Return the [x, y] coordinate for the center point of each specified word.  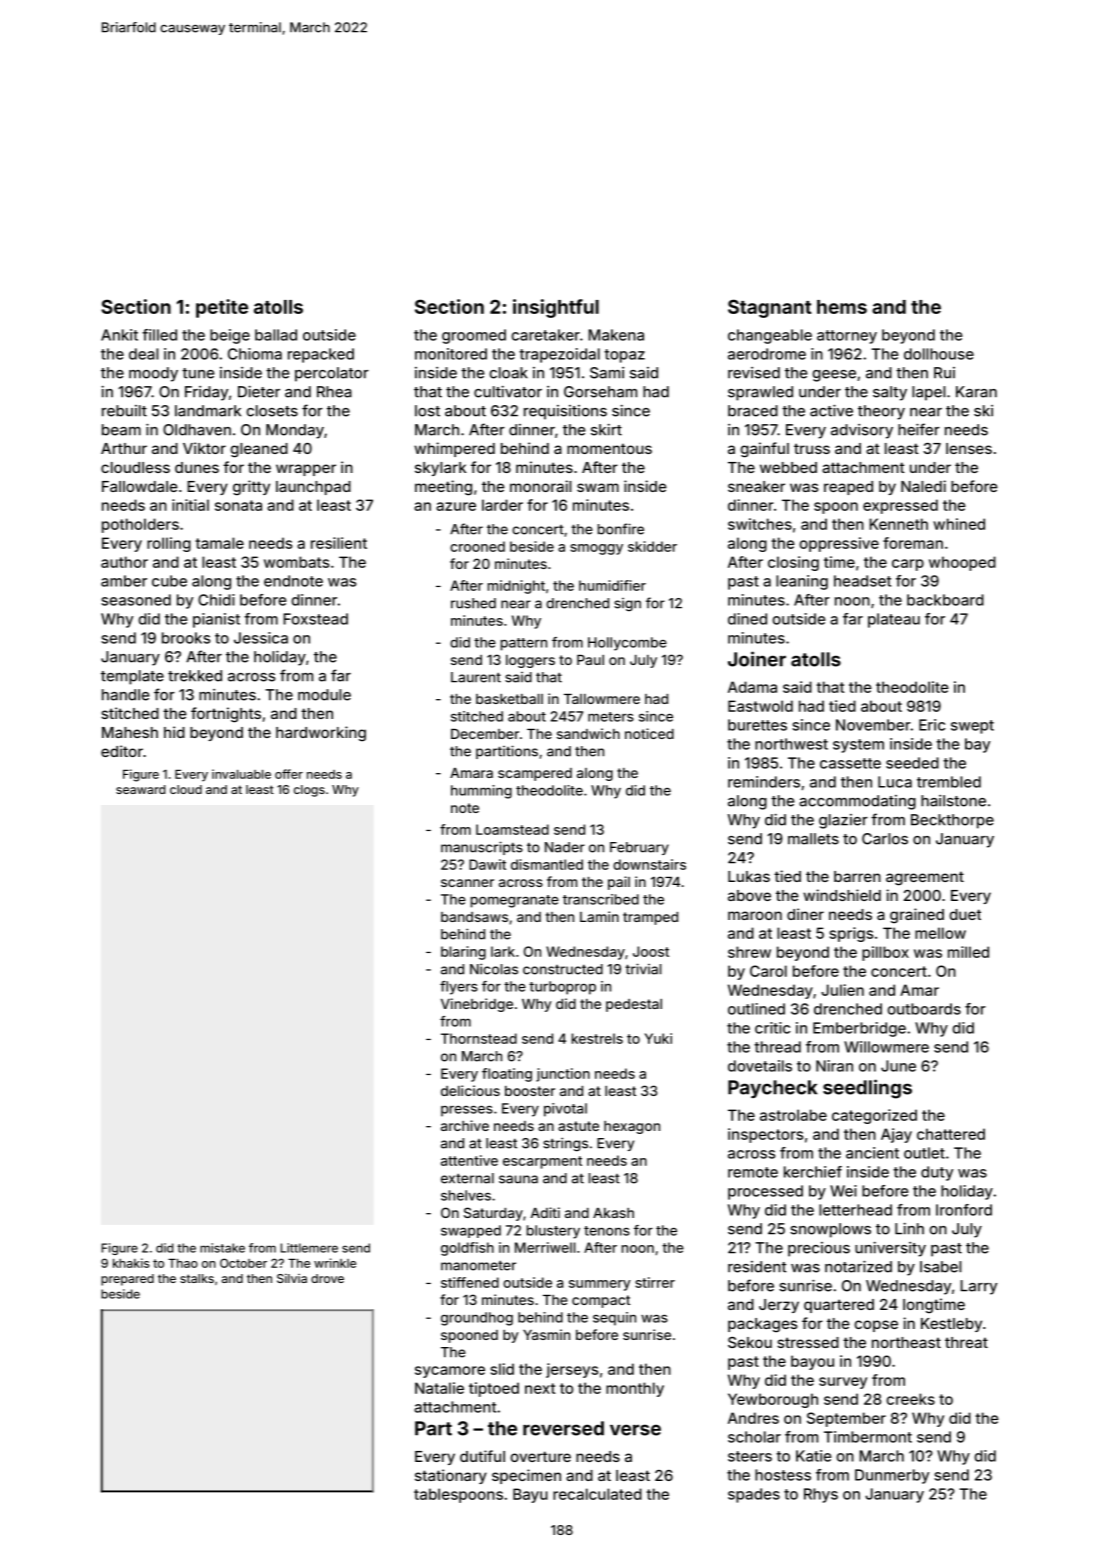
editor [122, 751]
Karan [976, 392]
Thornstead [479, 1038]
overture [540, 1456]
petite [222, 308]
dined [747, 619]
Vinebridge [477, 1005]
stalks [197, 1278]
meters [611, 717]
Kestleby [951, 1325]
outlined [756, 1009]
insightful [556, 308]
